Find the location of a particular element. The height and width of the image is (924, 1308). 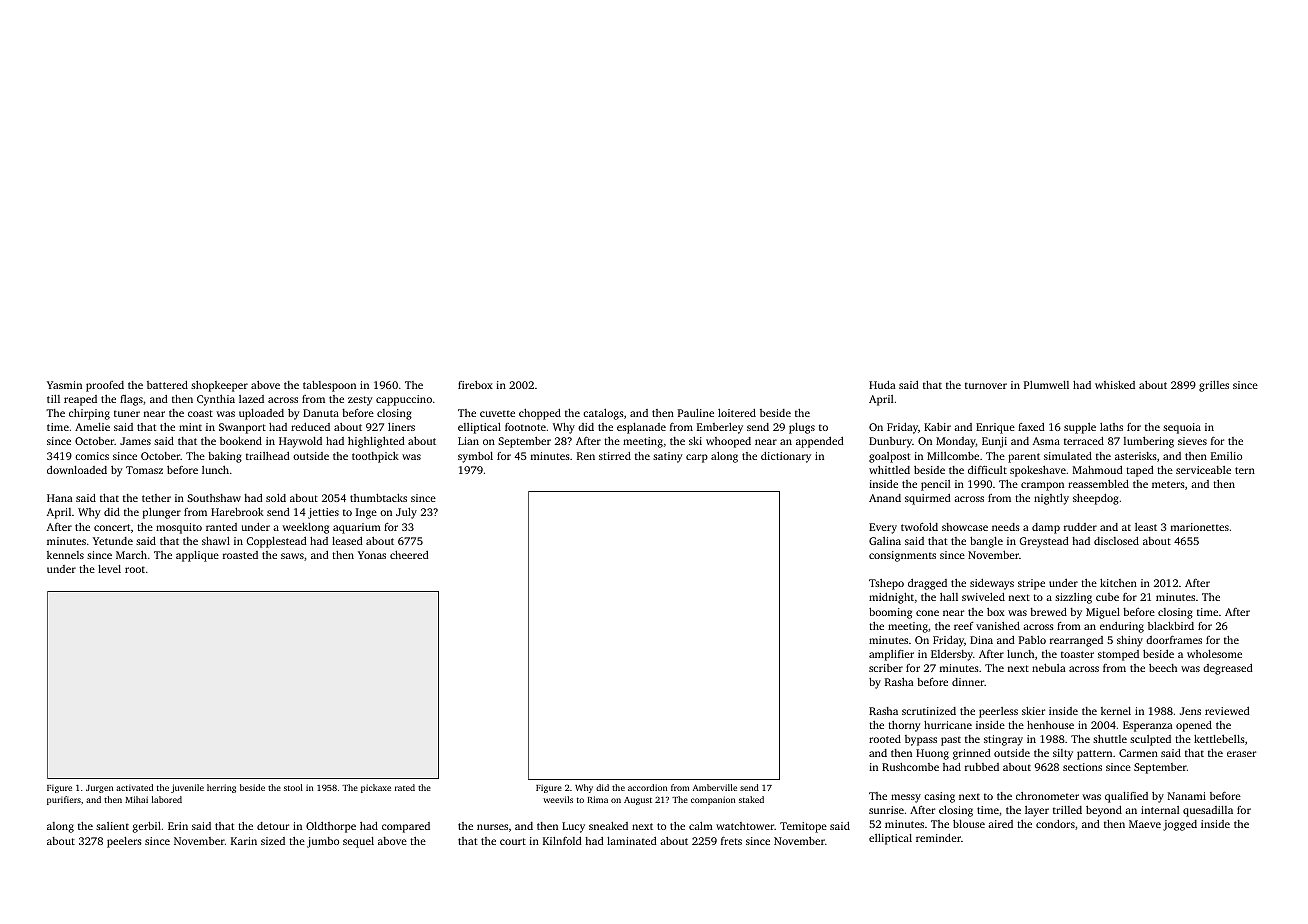

level is located at coordinates (109, 569).
